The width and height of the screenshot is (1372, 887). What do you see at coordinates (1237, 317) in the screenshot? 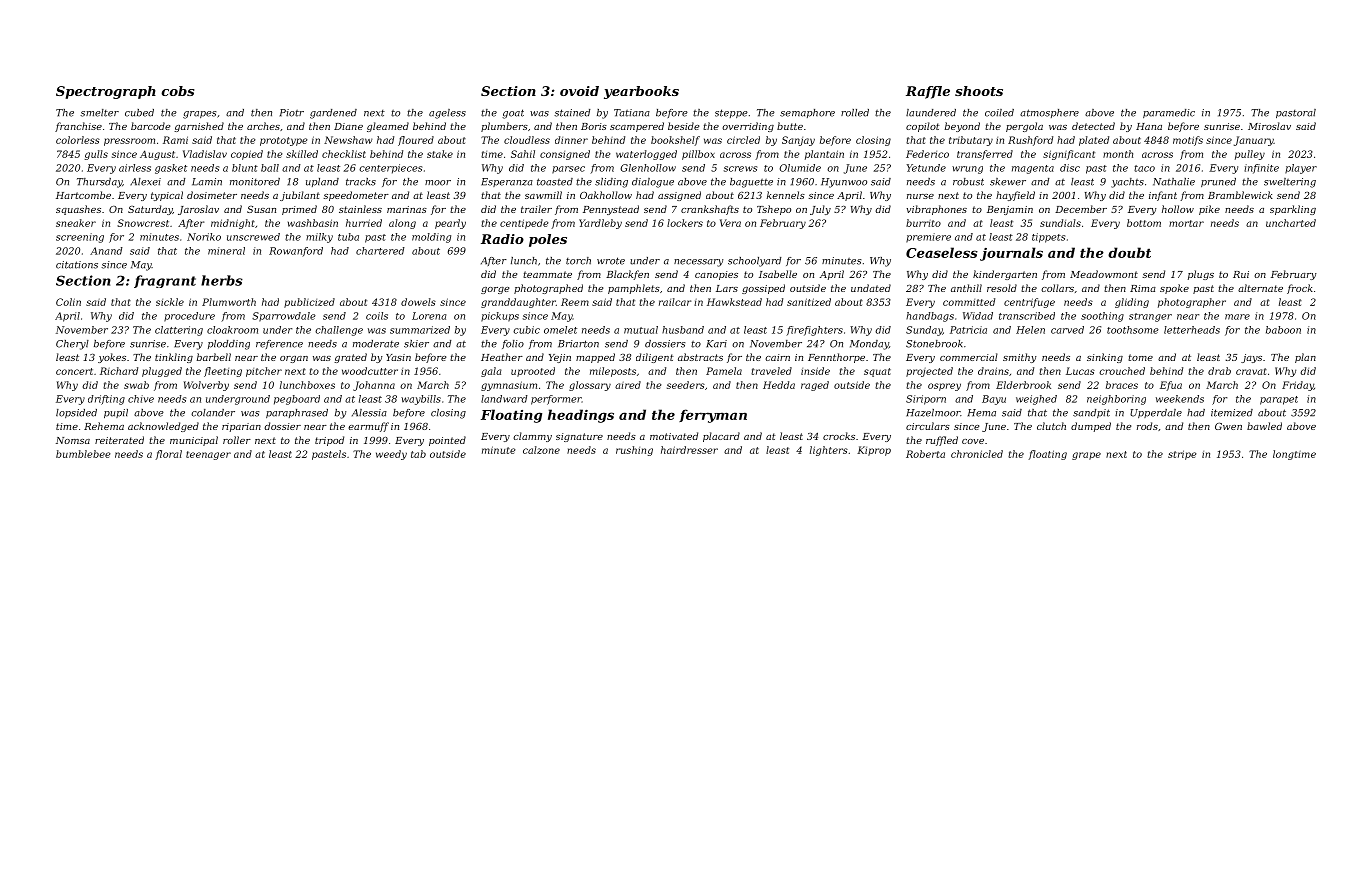
I see `mare` at bounding box center [1237, 317].
